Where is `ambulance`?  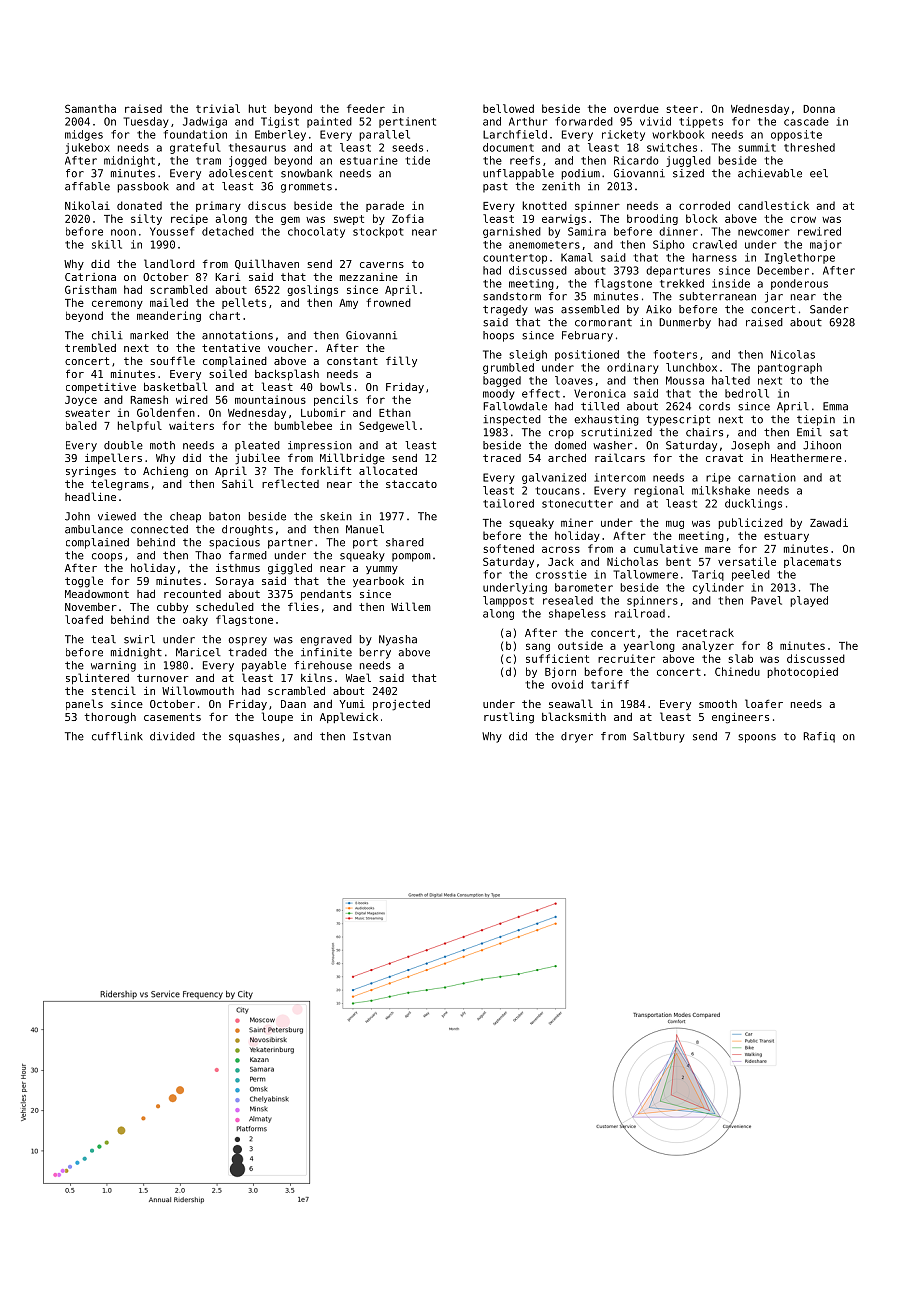 ambulance is located at coordinates (94, 529).
